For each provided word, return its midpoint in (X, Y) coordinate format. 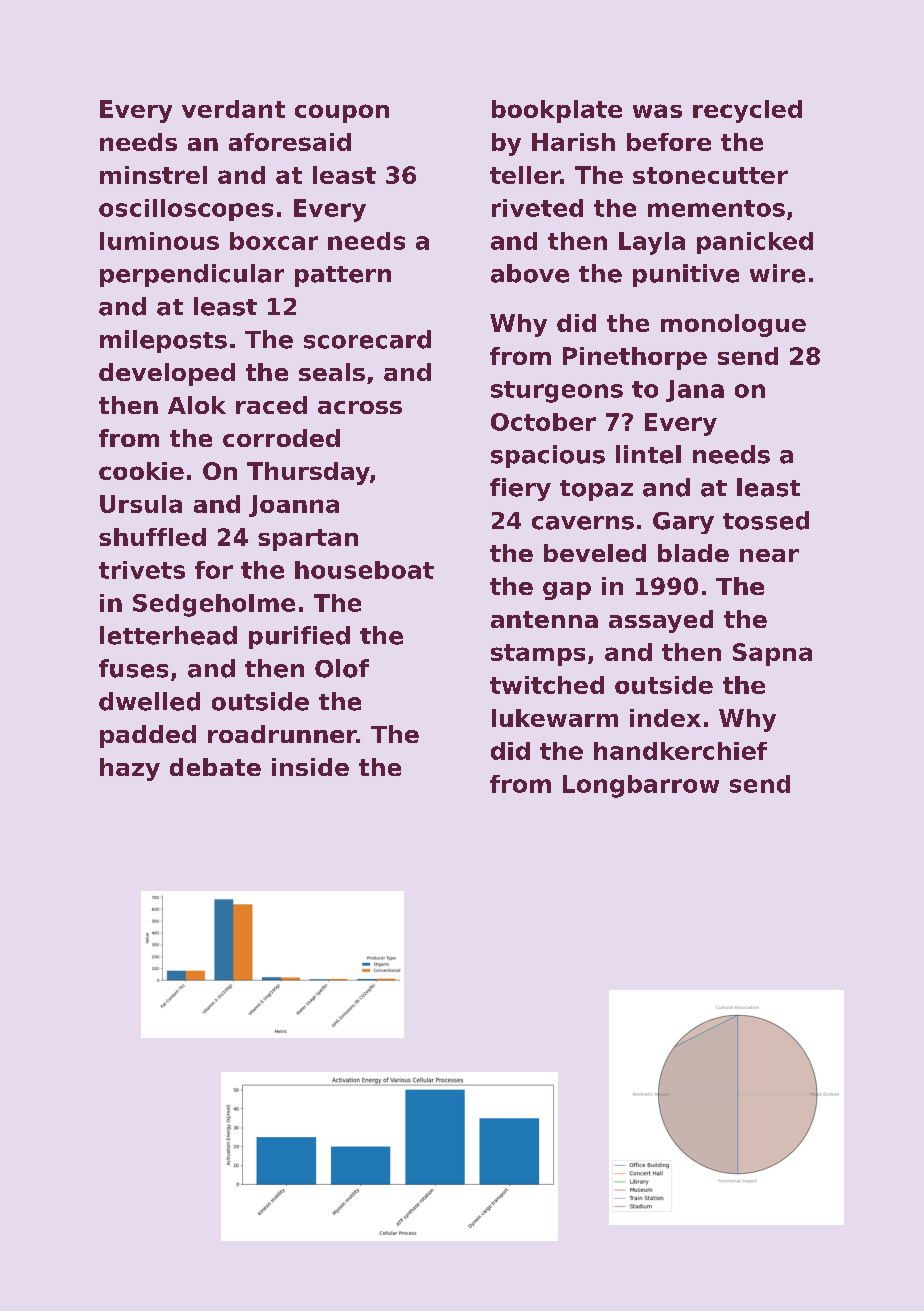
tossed (766, 520)
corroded (281, 438)
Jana (695, 391)
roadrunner (282, 734)
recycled (747, 111)
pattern (343, 276)
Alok (197, 405)
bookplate (557, 111)
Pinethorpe (635, 358)
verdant (233, 109)
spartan (308, 540)
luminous (159, 241)
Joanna (294, 506)
